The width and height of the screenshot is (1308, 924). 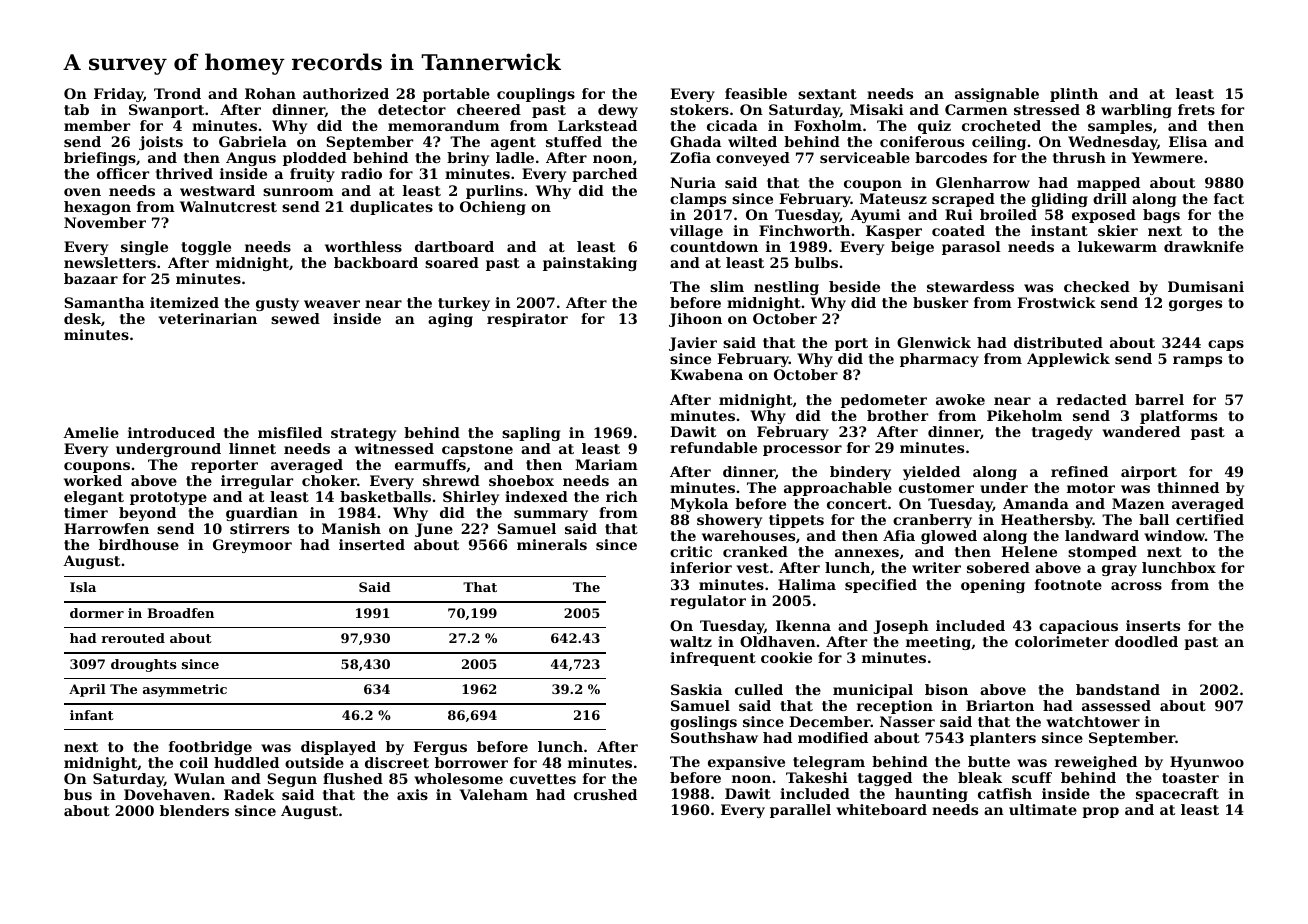 What do you see at coordinates (1108, 184) in the screenshot?
I see `mapped` at bounding box center [1108, 184].
